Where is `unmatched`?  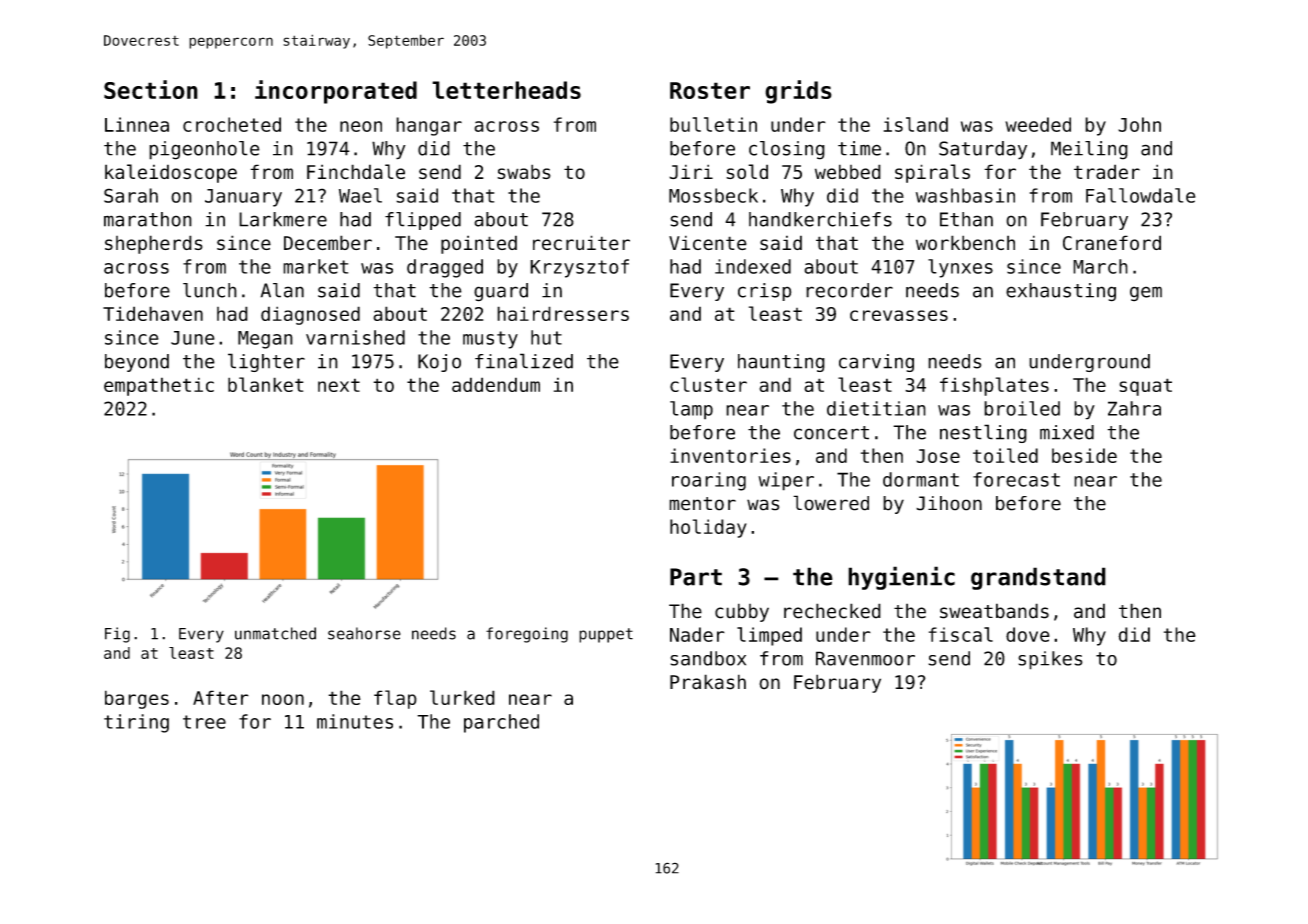 unmatched is located at coordinates (275, 633).
